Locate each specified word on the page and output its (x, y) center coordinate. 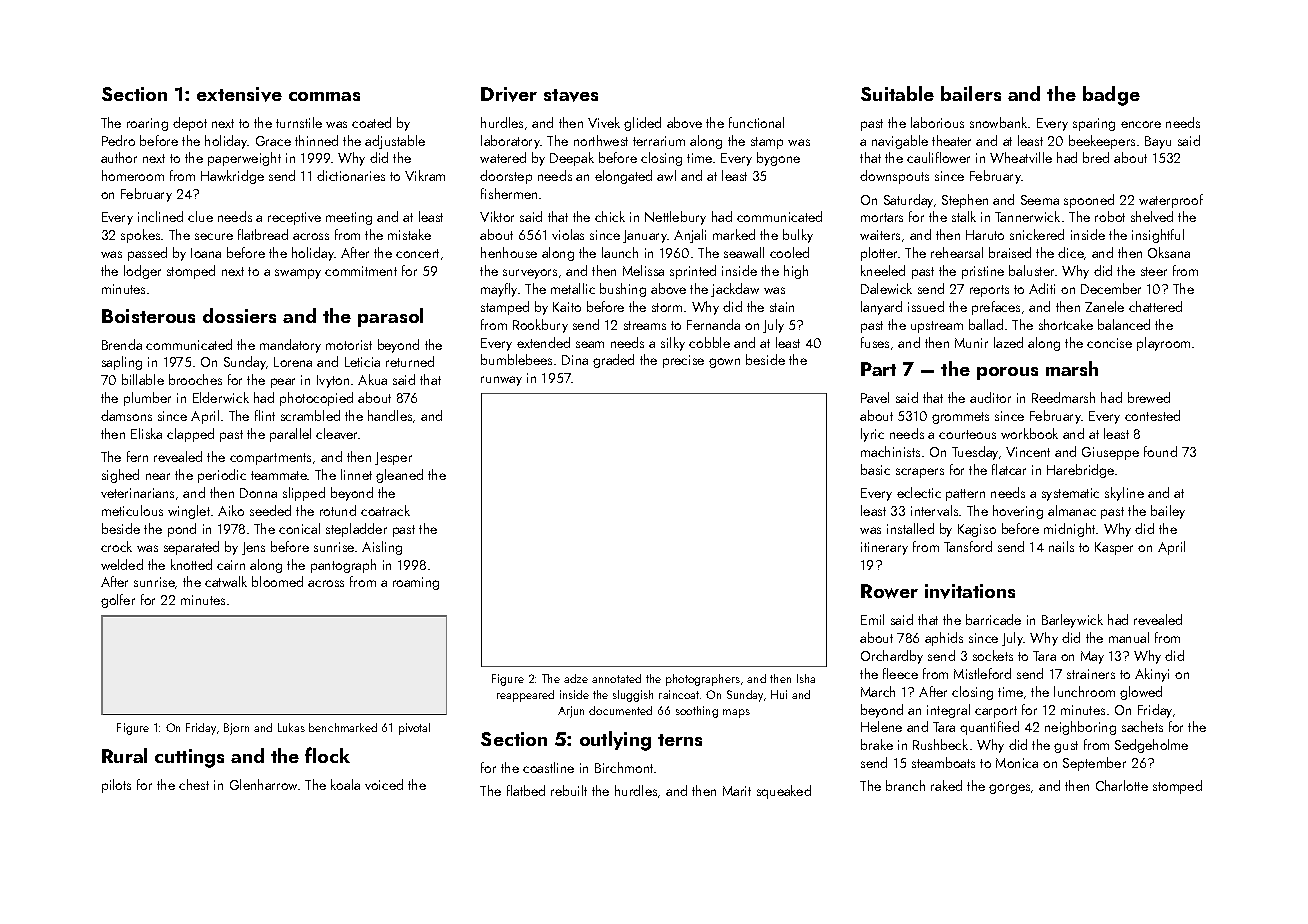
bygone (778, 159)
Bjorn (236, 729)
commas (324, 96)
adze (576, 678)
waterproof (1171, 201)
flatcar (1009, 469)
